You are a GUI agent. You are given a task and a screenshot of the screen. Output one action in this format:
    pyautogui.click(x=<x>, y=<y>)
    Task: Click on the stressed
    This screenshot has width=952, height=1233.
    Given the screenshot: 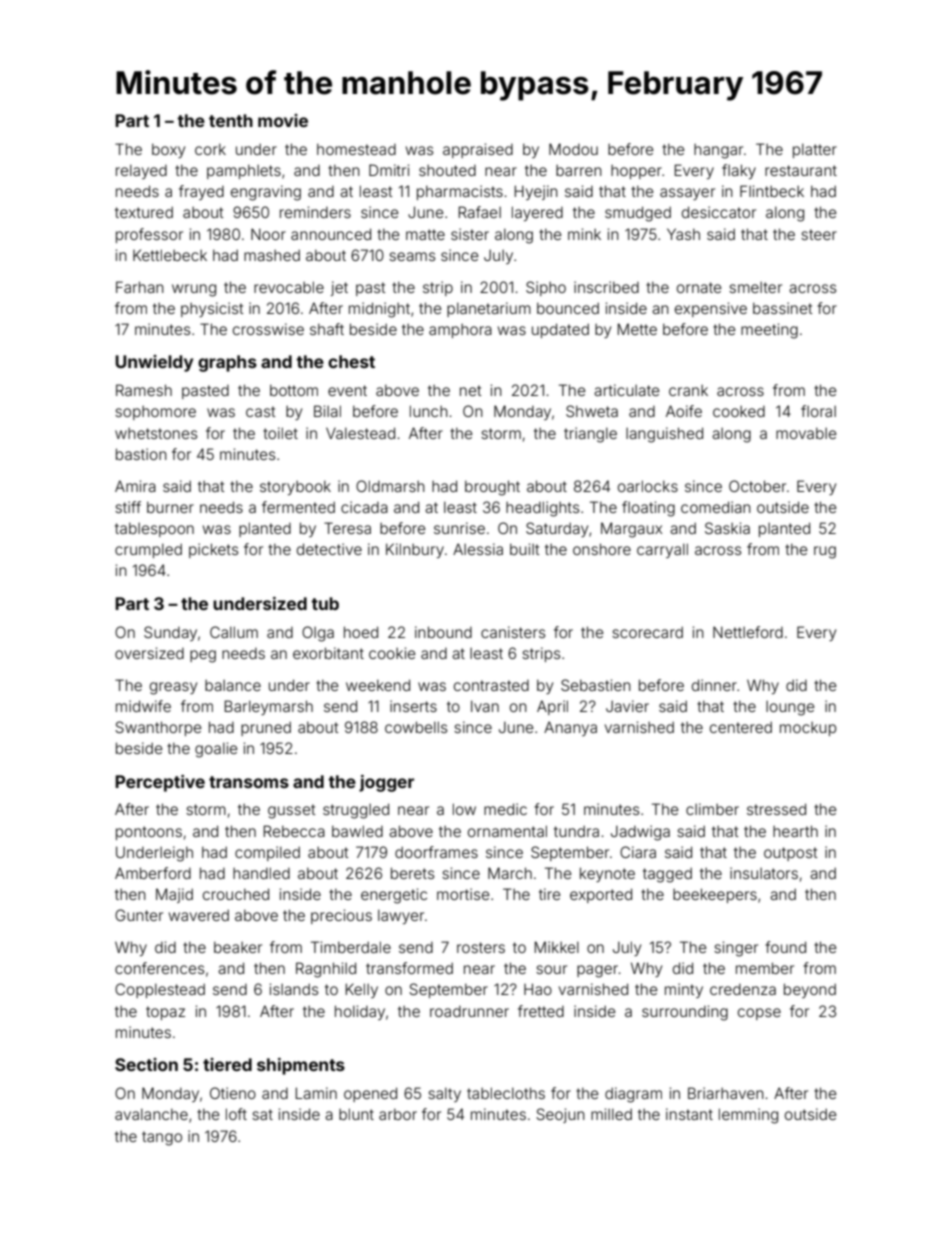 What is the action you would take?
    pyautogui.click(x=776, y=809)
